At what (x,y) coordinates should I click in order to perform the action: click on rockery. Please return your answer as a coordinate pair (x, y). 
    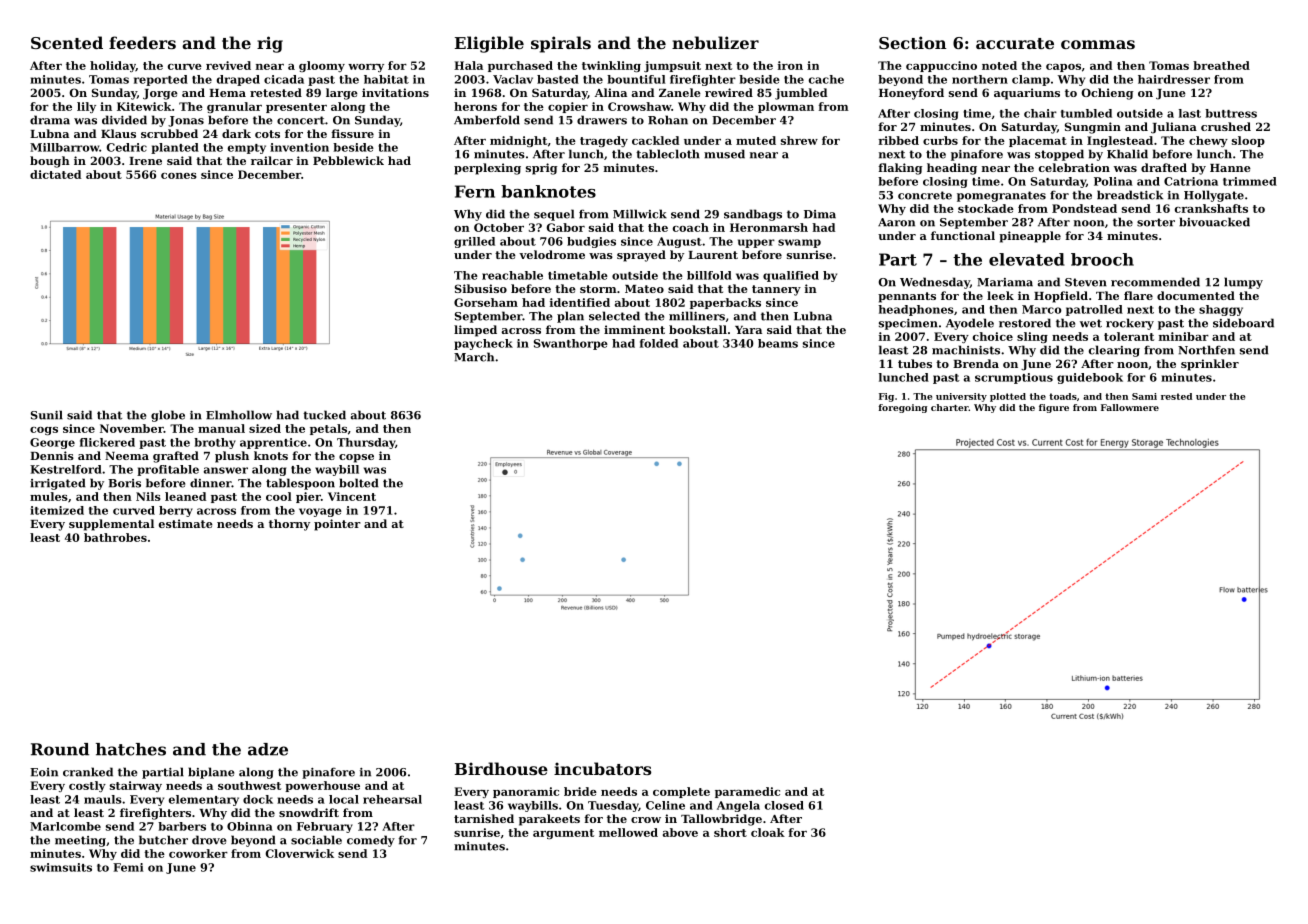
    Looking at the image, I should click on (1130, 324).
